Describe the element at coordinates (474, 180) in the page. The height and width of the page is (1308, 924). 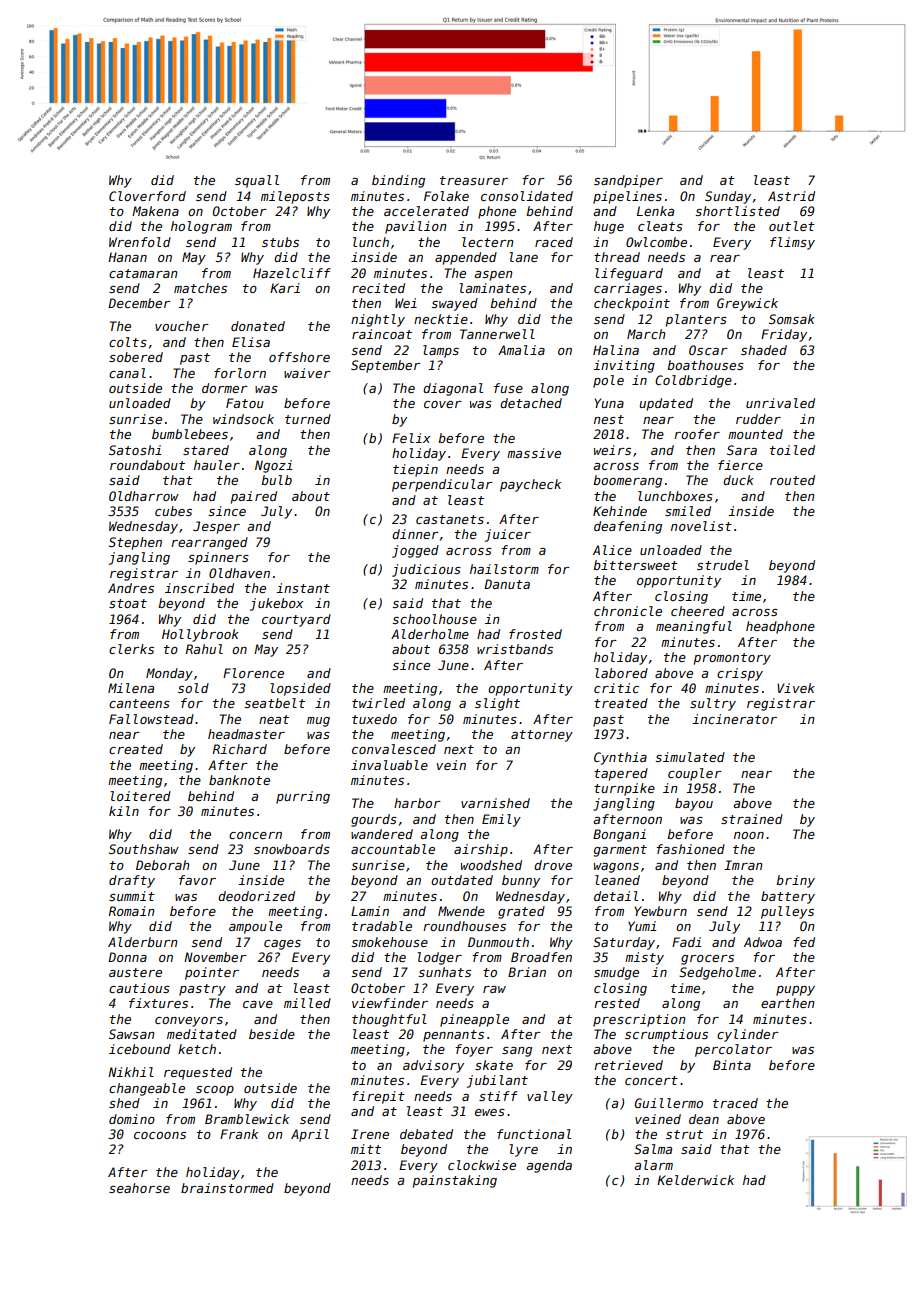
I see `treasurer` at that location.
